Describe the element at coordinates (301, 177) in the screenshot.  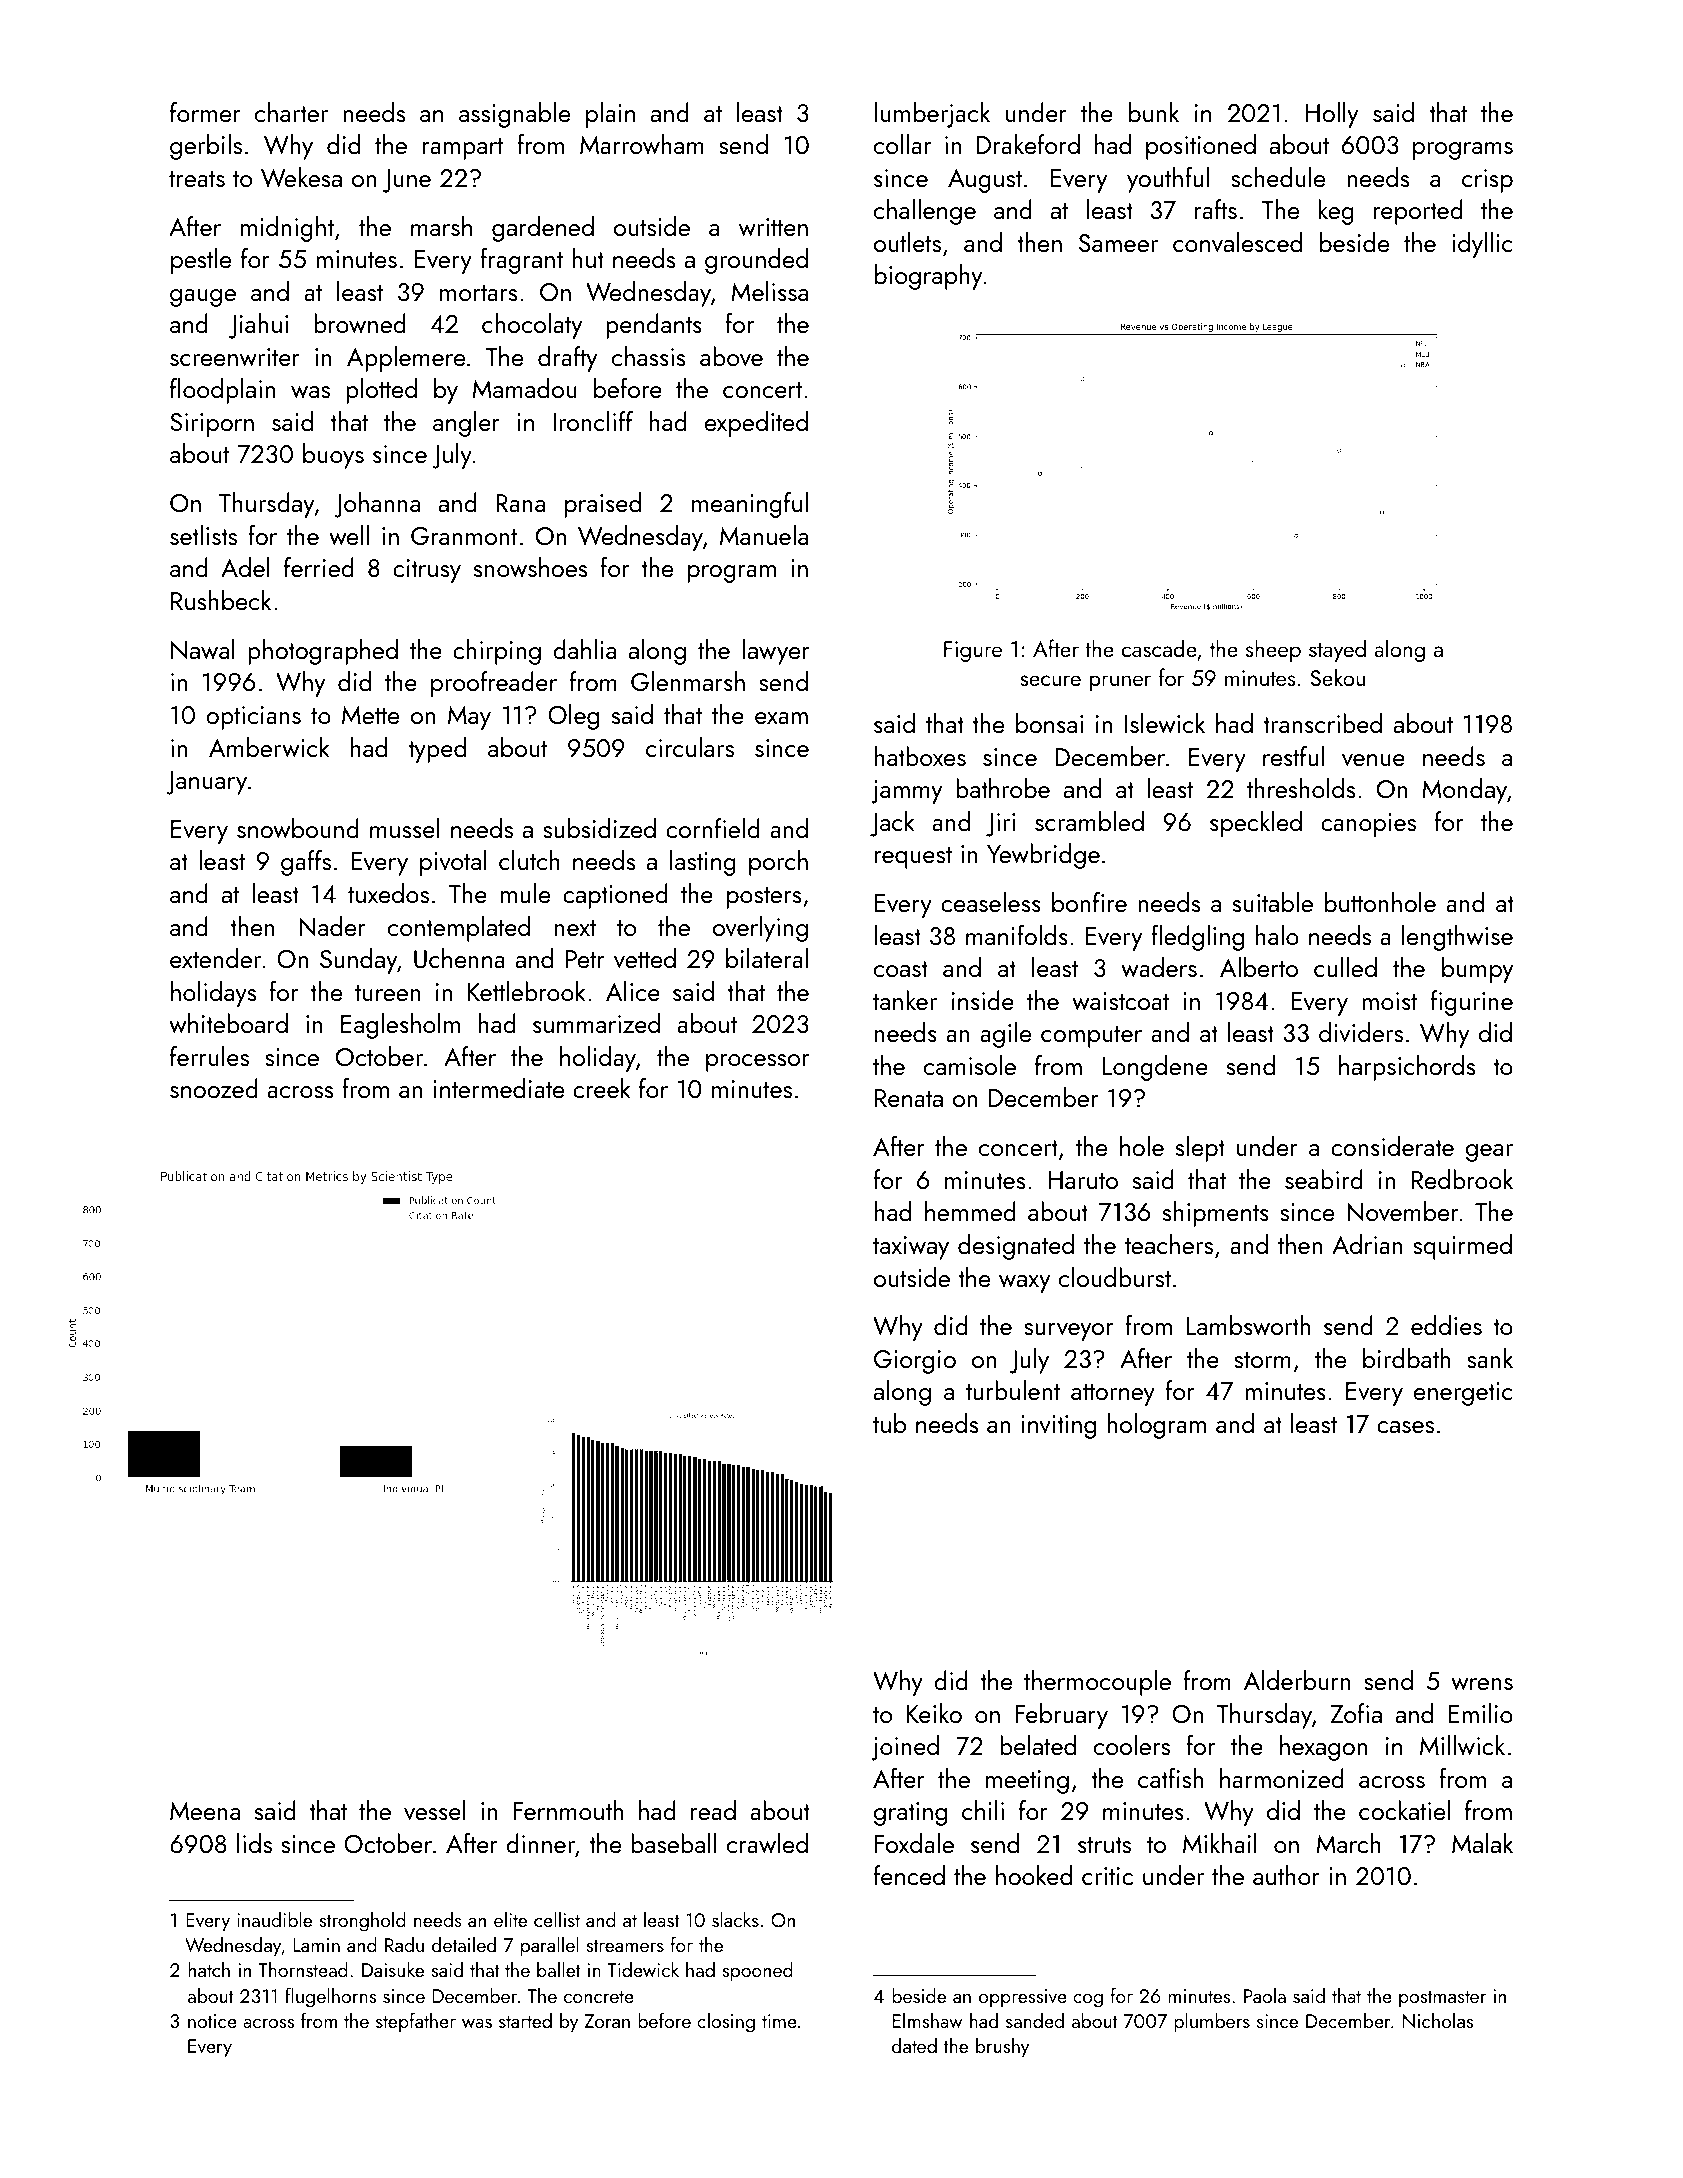
I see `Wekesa` at that location.
